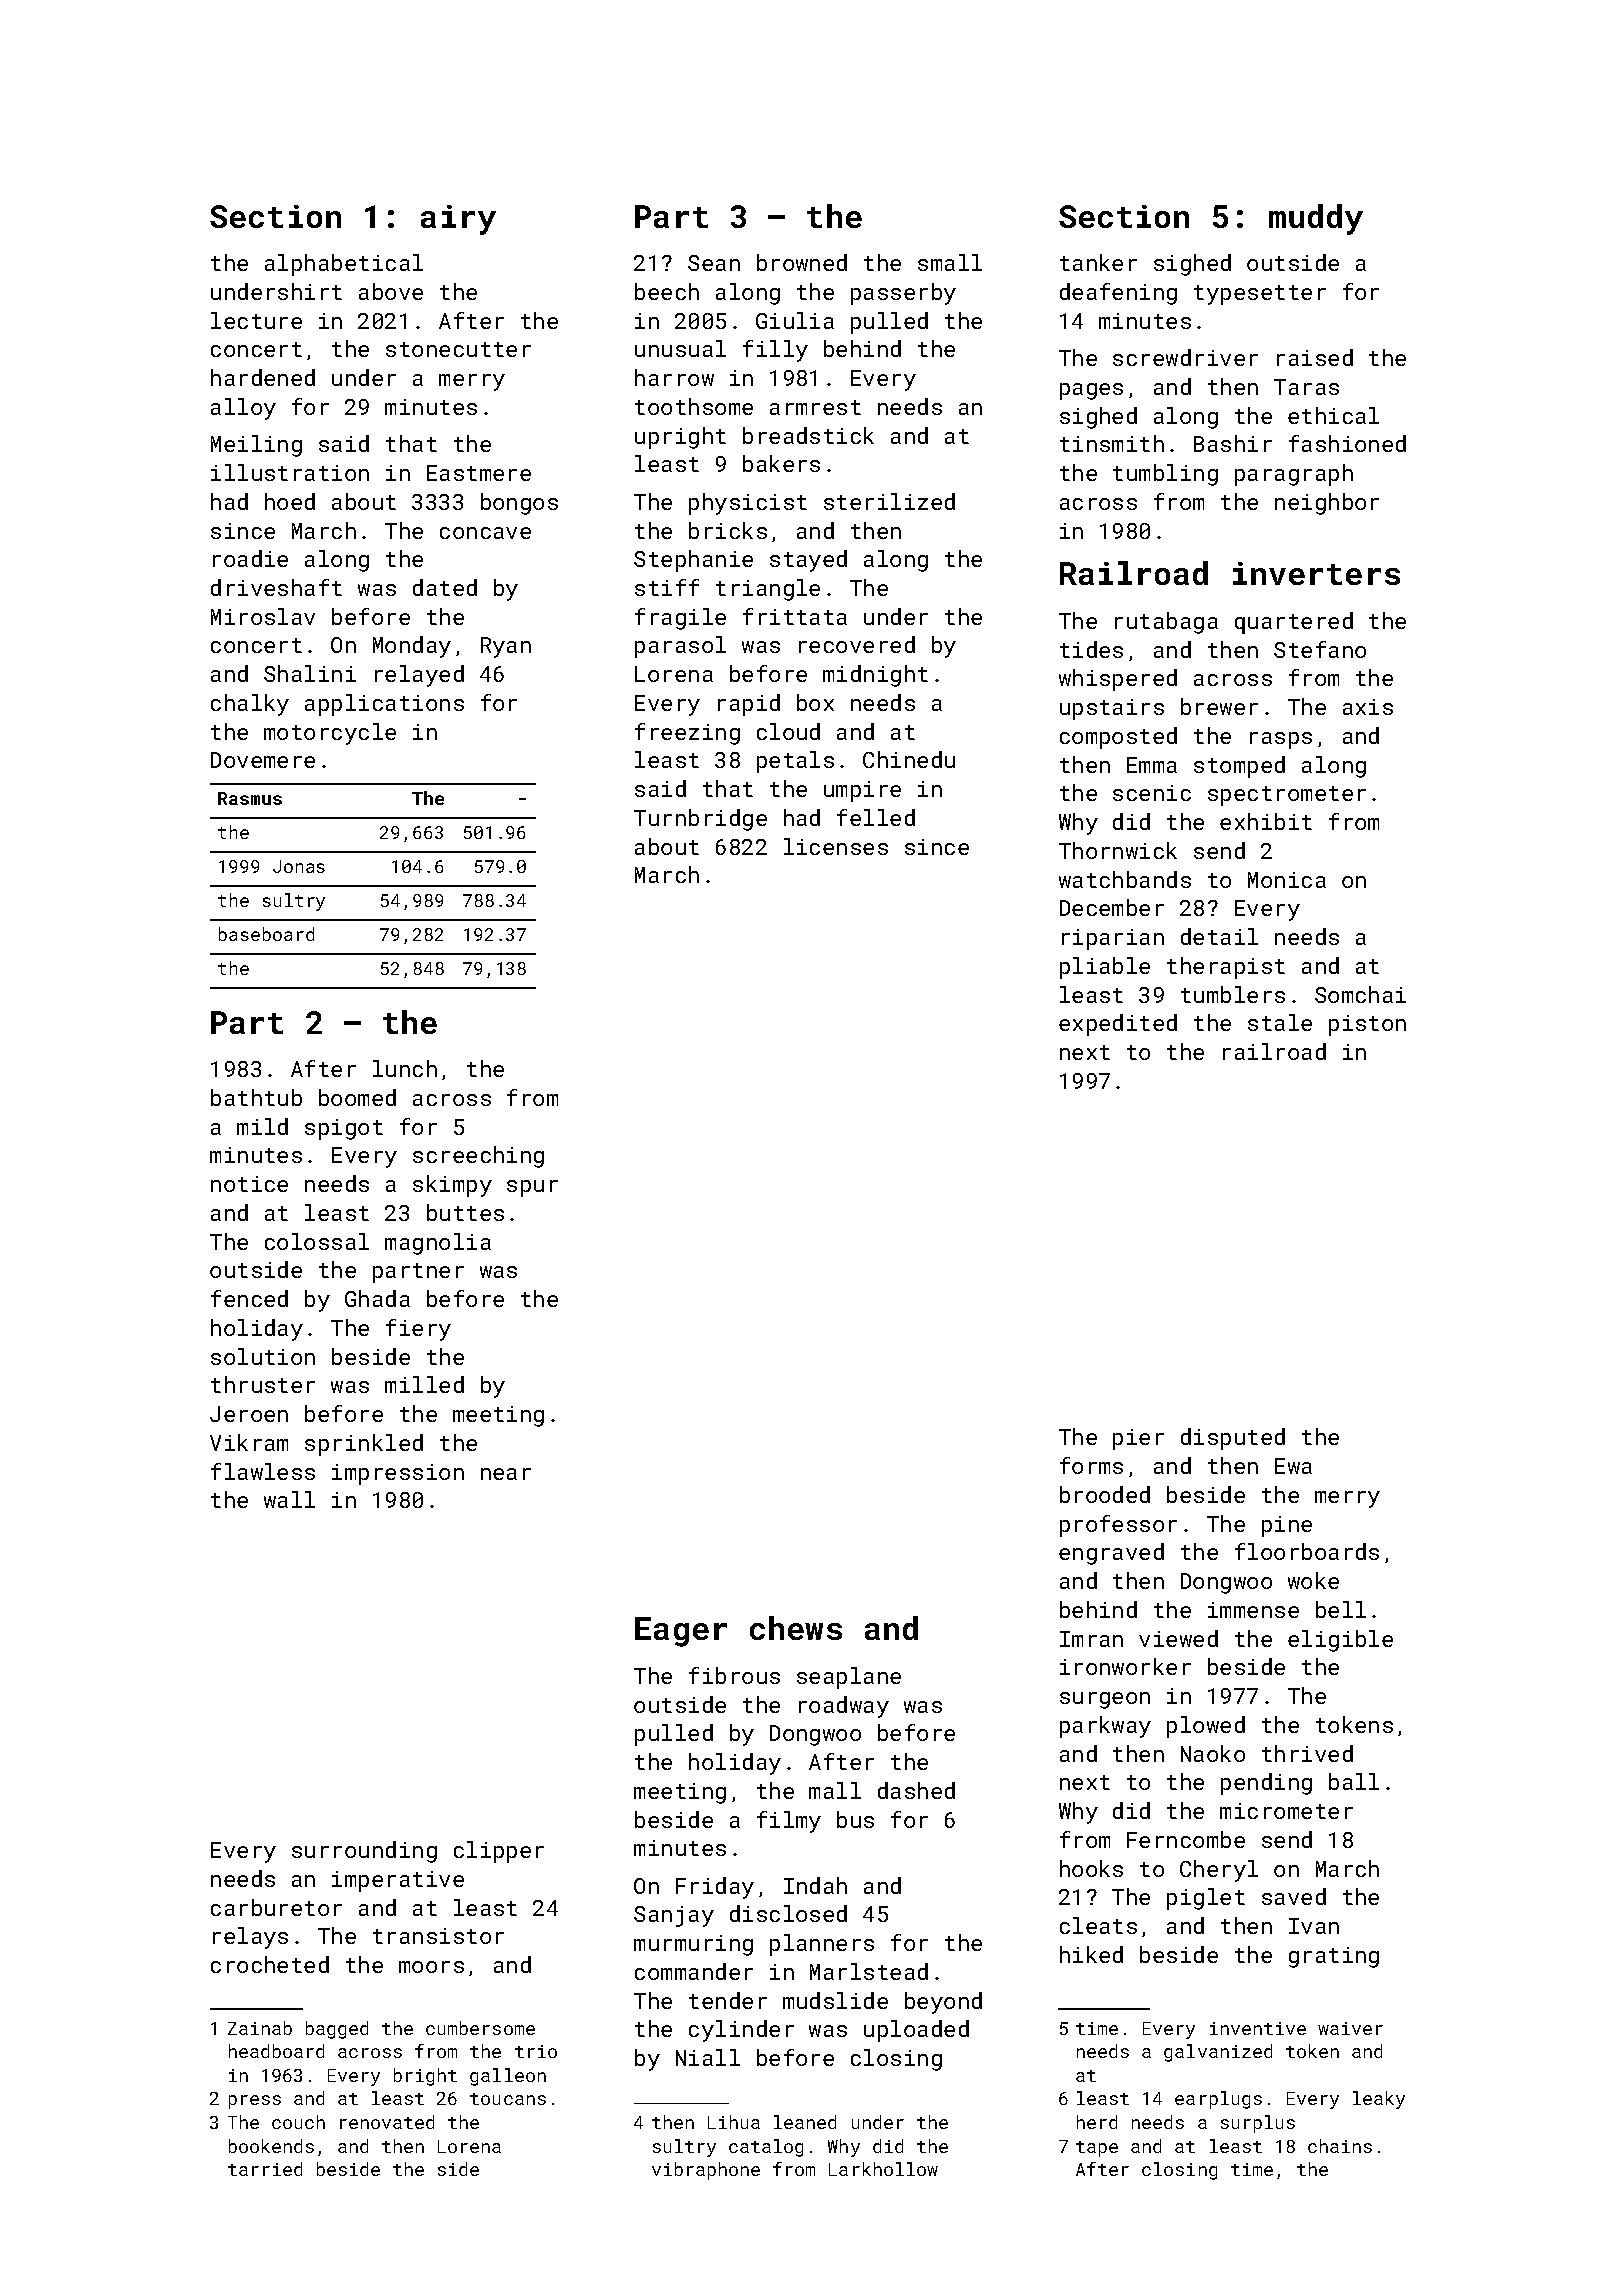 This image has height=2292, width=1620. What do you see at coordinates (1354, 1781) in the image?
I see `ball` at bounding box center [1354, 1781].
